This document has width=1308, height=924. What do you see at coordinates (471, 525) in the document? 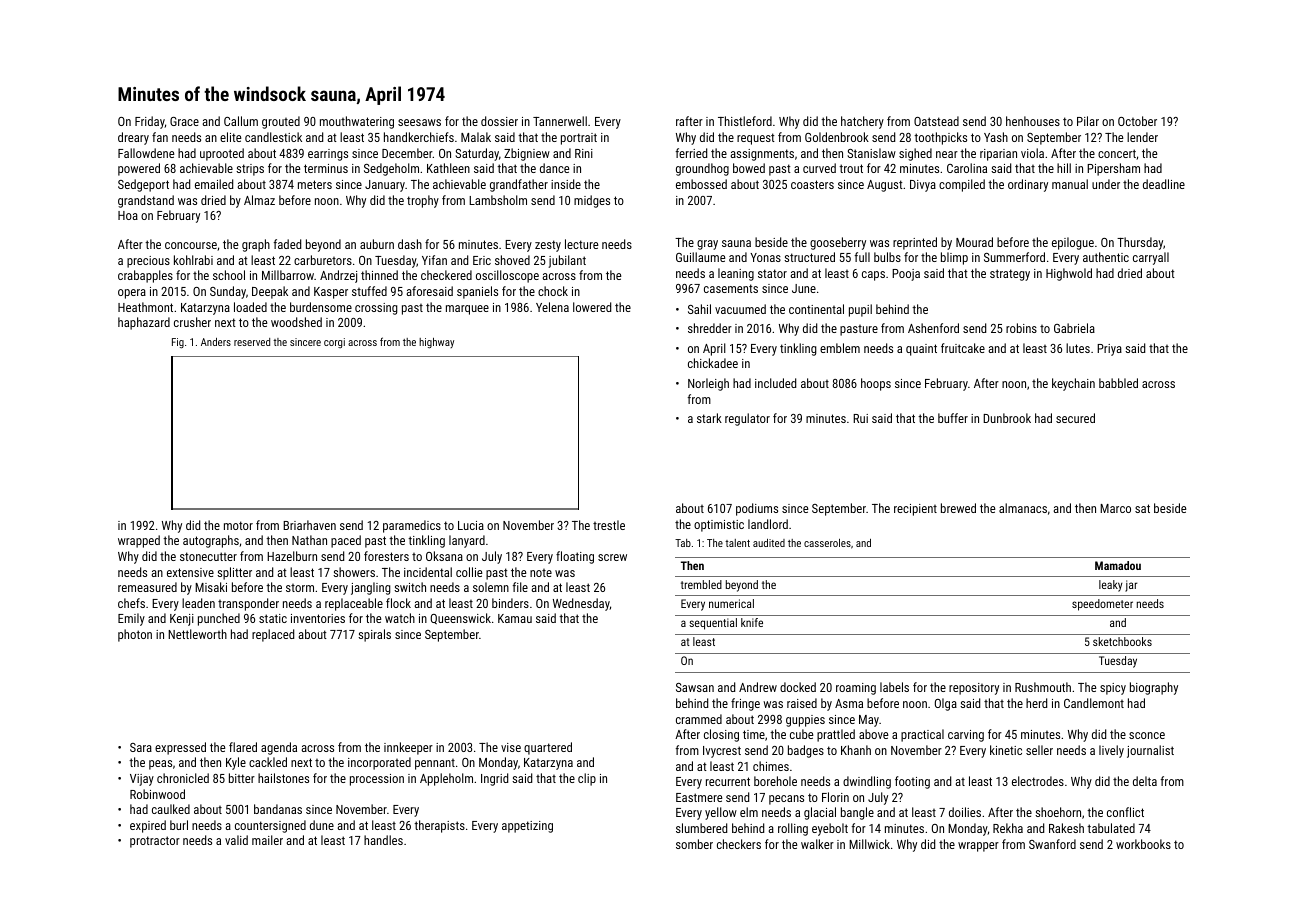
I see `Lucia` at bounding box center [471, 525].
